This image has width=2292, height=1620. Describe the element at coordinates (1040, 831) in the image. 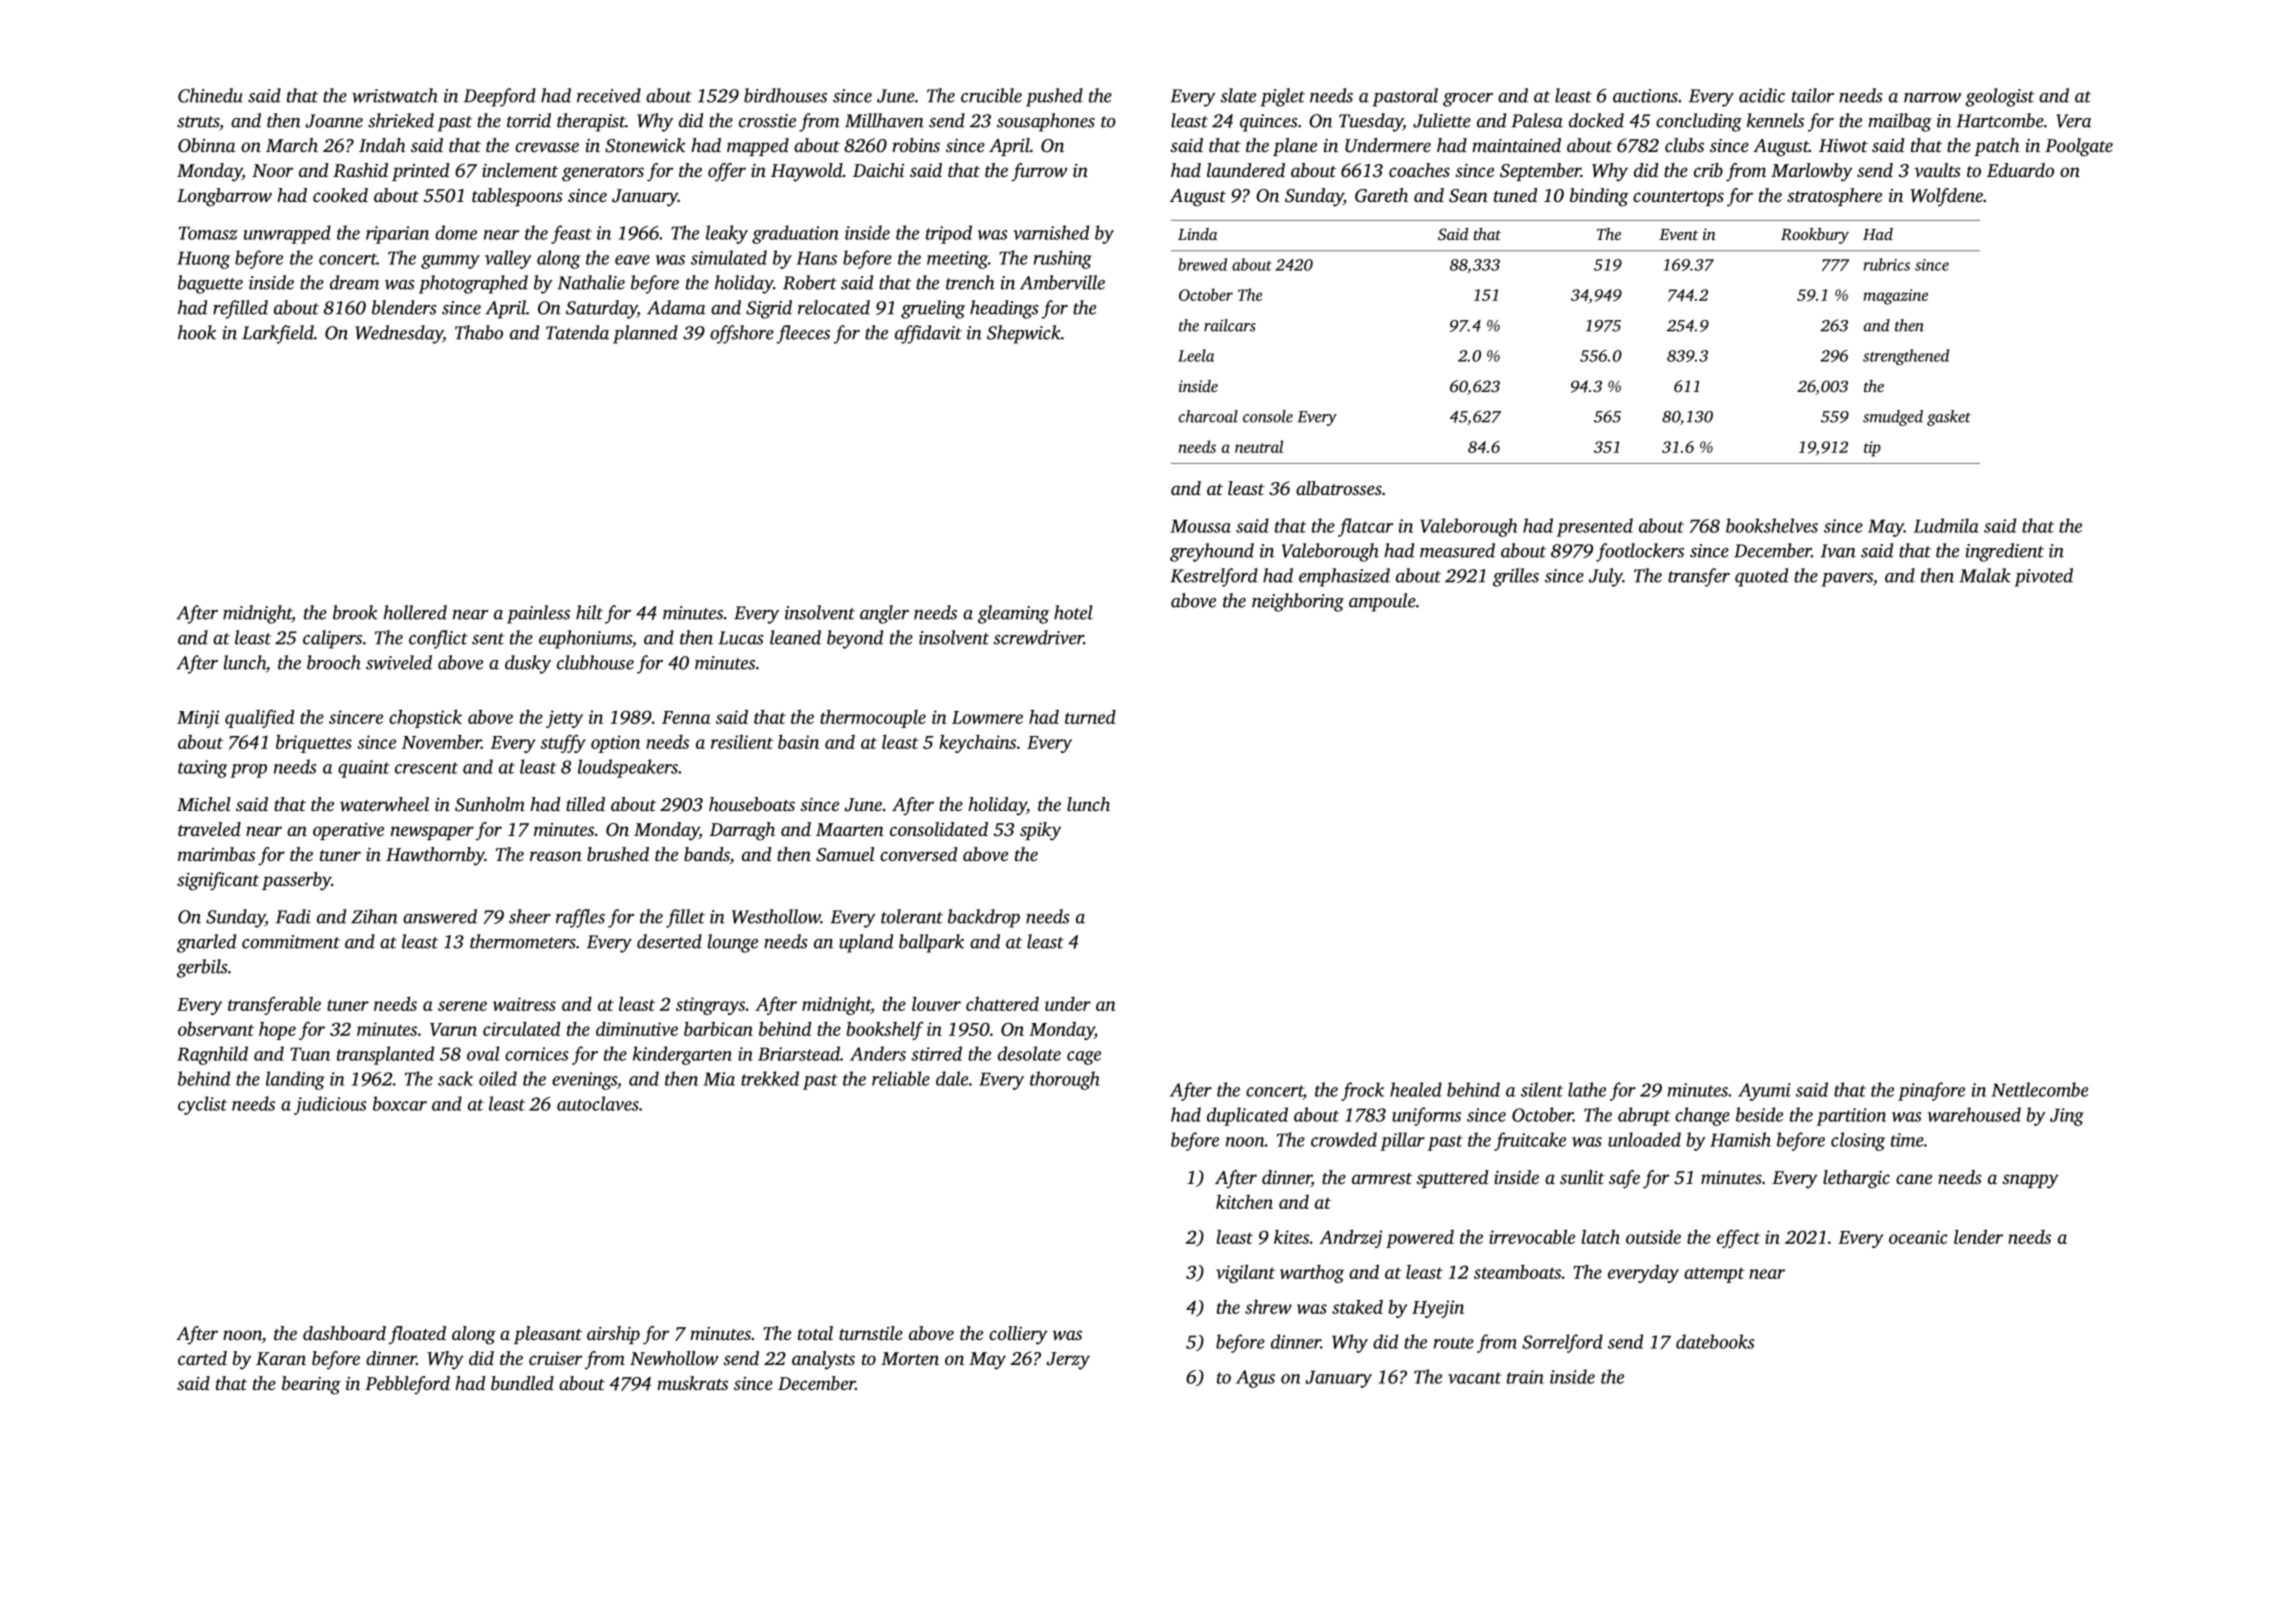

I see `spiky` at that location.
